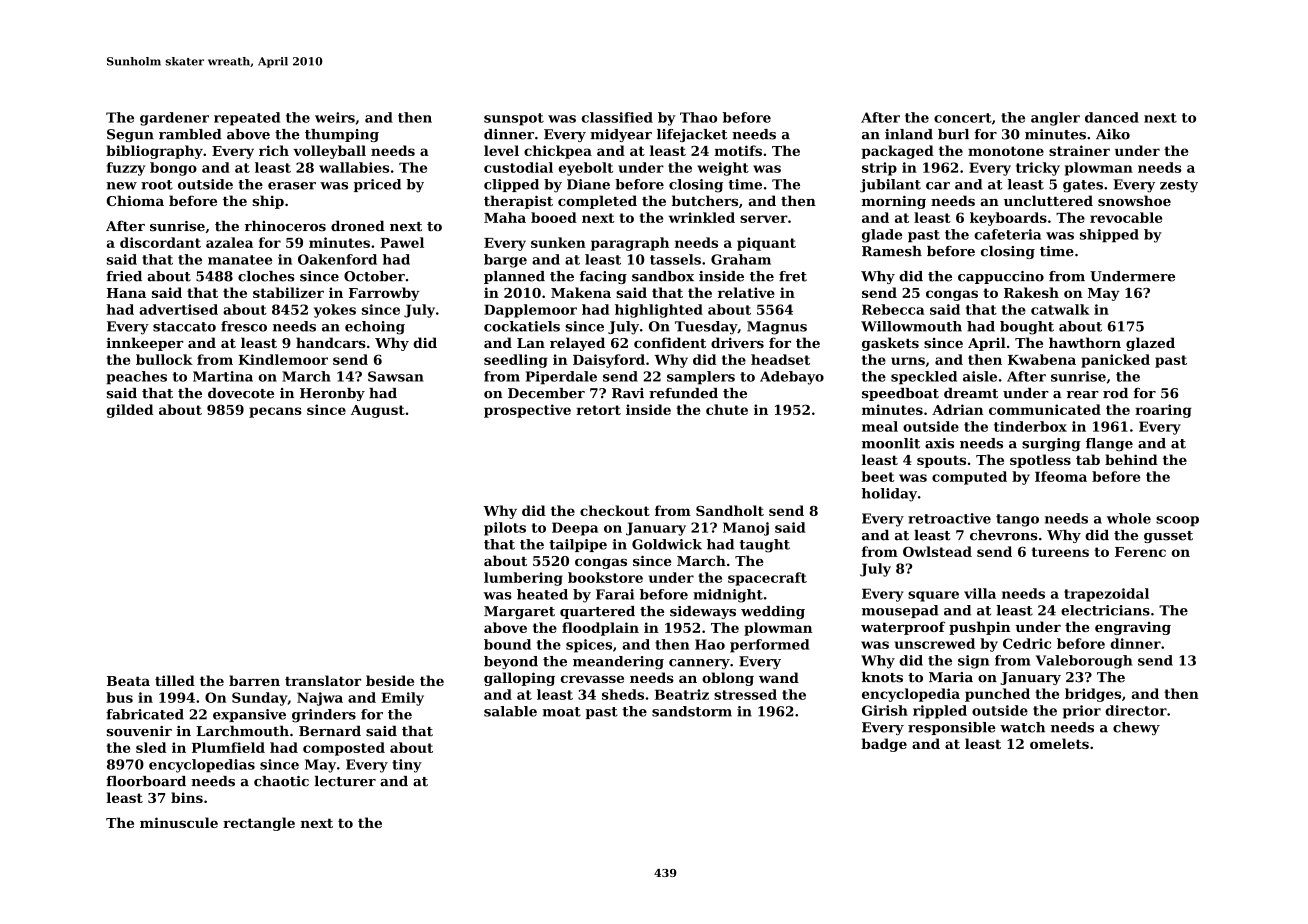 The image size is (1308, 924). What do you see at coordinates (884, 745) in the screenshot?
I see `badge` at bounding box center [884, 745].
